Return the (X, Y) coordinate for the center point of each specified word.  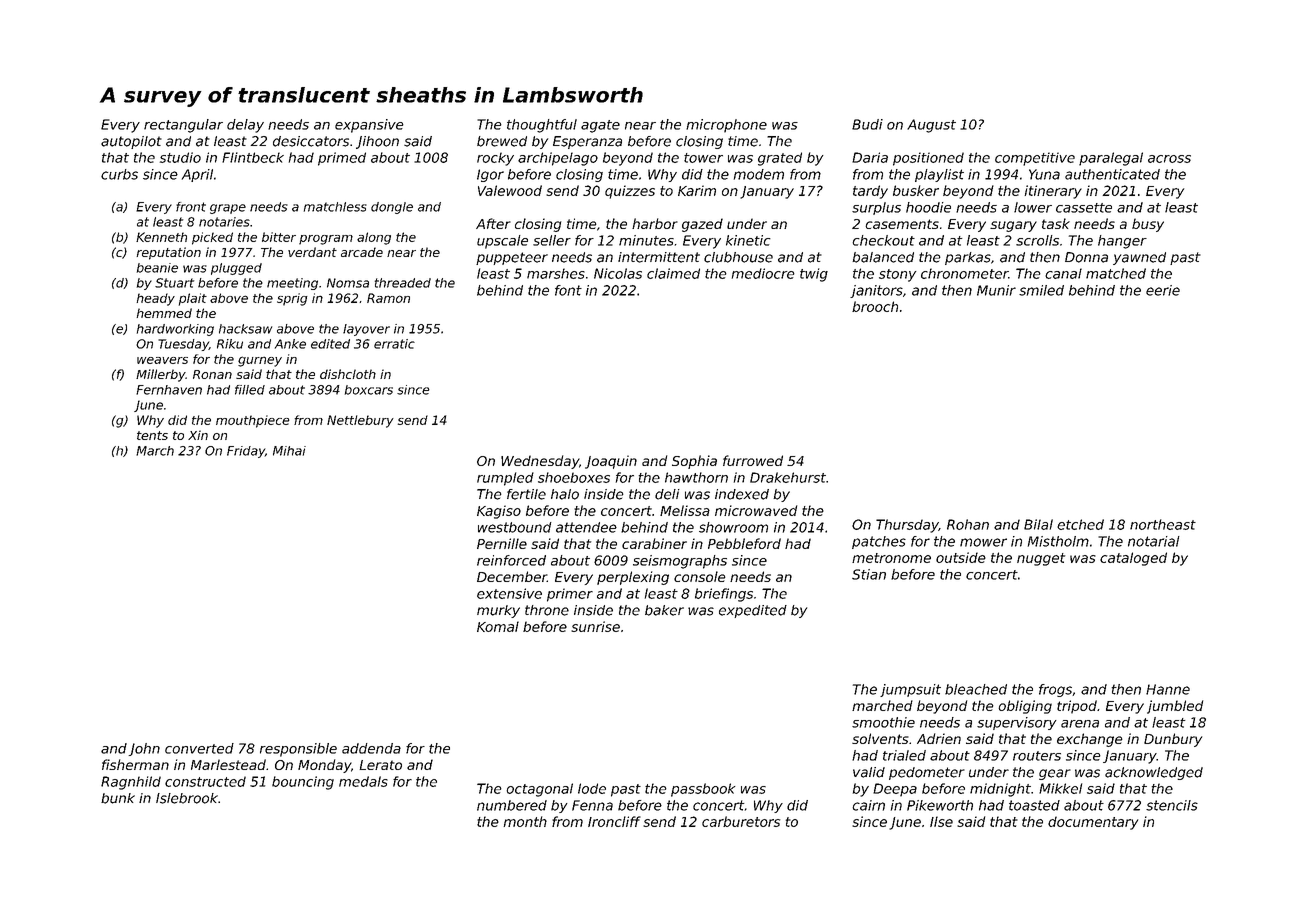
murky (498, 611)
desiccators (311, 141)
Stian (869, 574)
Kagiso (499, 512)
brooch (875, 306)
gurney (260, 361)
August (931, 126)
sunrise (595, 626)
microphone (726, 126)
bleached (976, 689)
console (700, 576)
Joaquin (611, 462)
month (525, 821)
